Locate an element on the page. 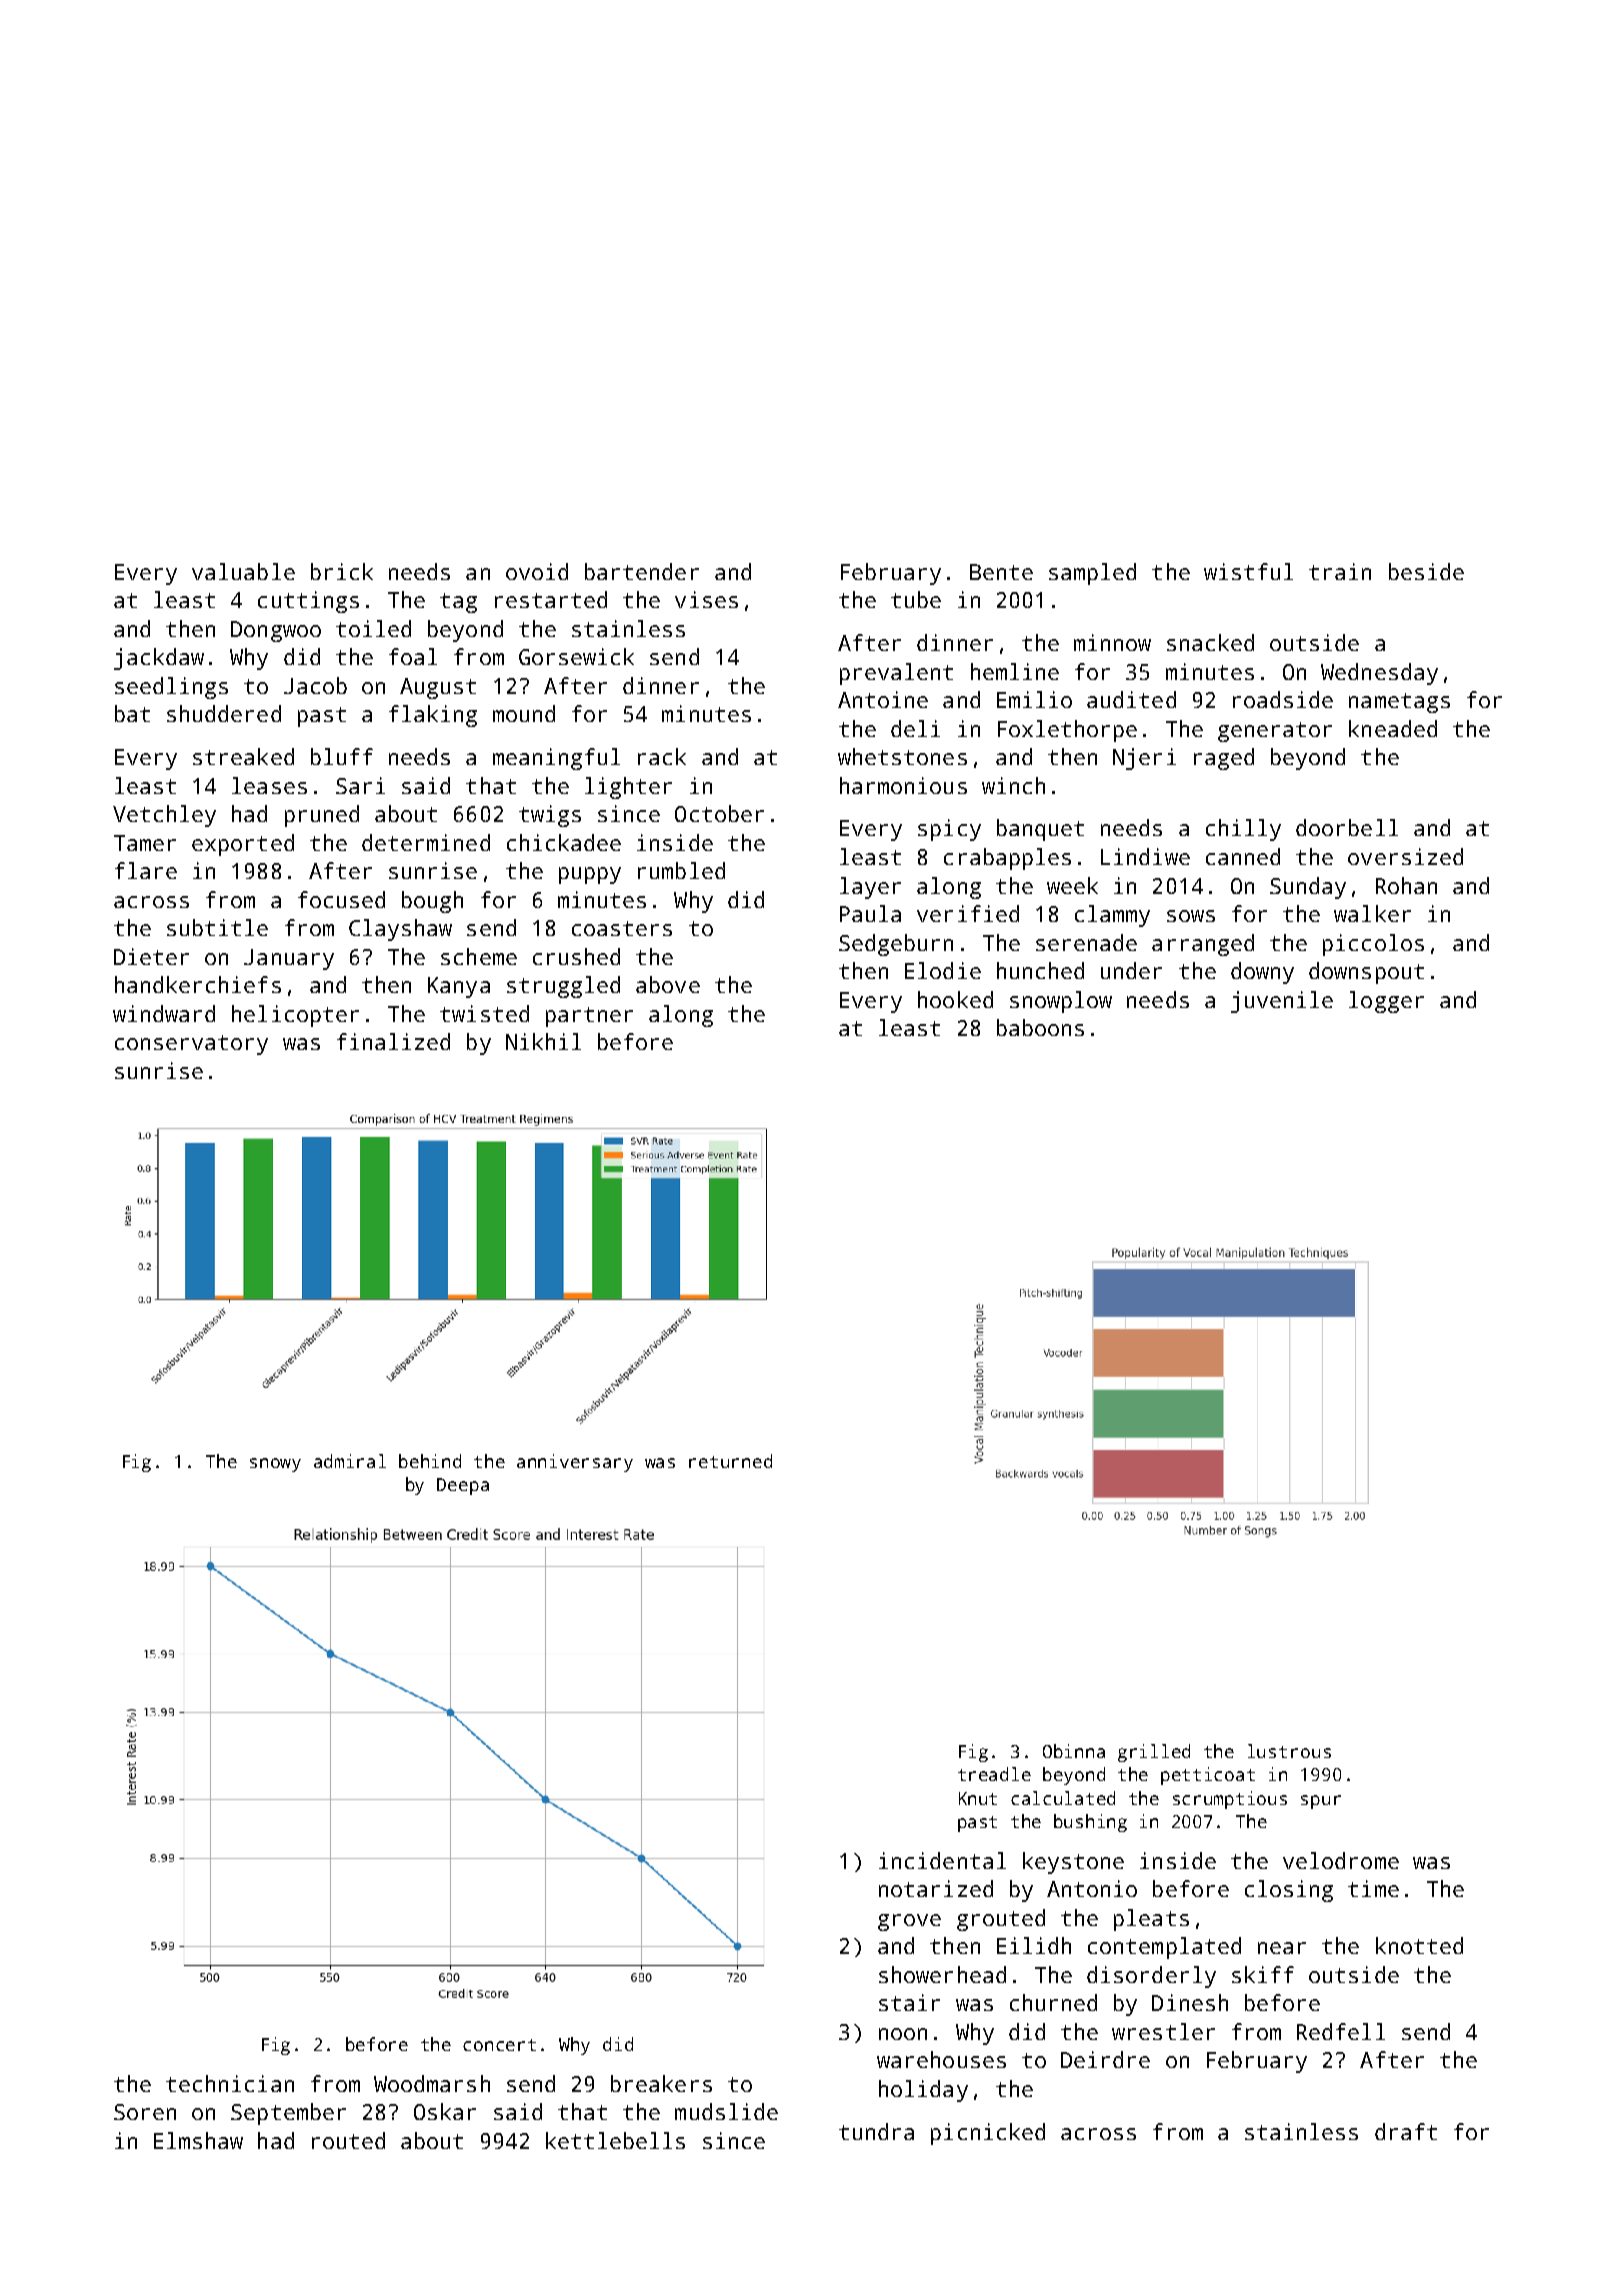 The height and width of the image is (2292, 1620). kettlebells is located at coordinates (615, 2140).
